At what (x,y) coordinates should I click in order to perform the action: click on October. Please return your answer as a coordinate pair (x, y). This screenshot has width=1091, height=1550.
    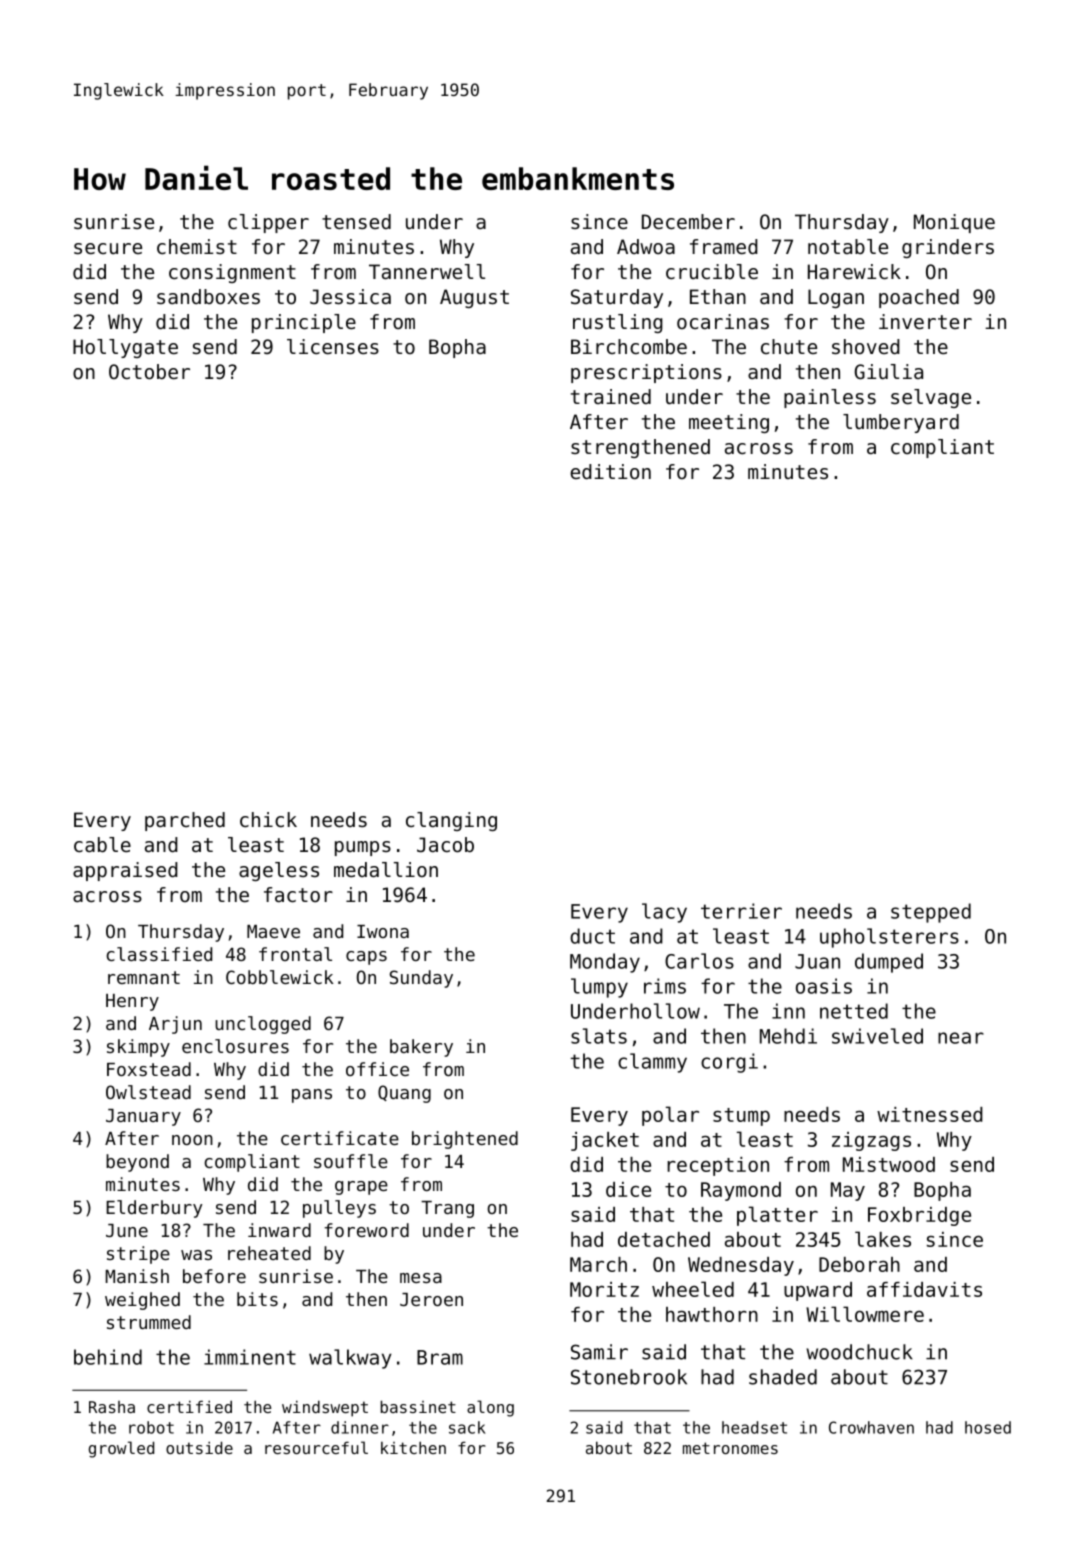
    Looking at the image, I should click on (149, 372).
